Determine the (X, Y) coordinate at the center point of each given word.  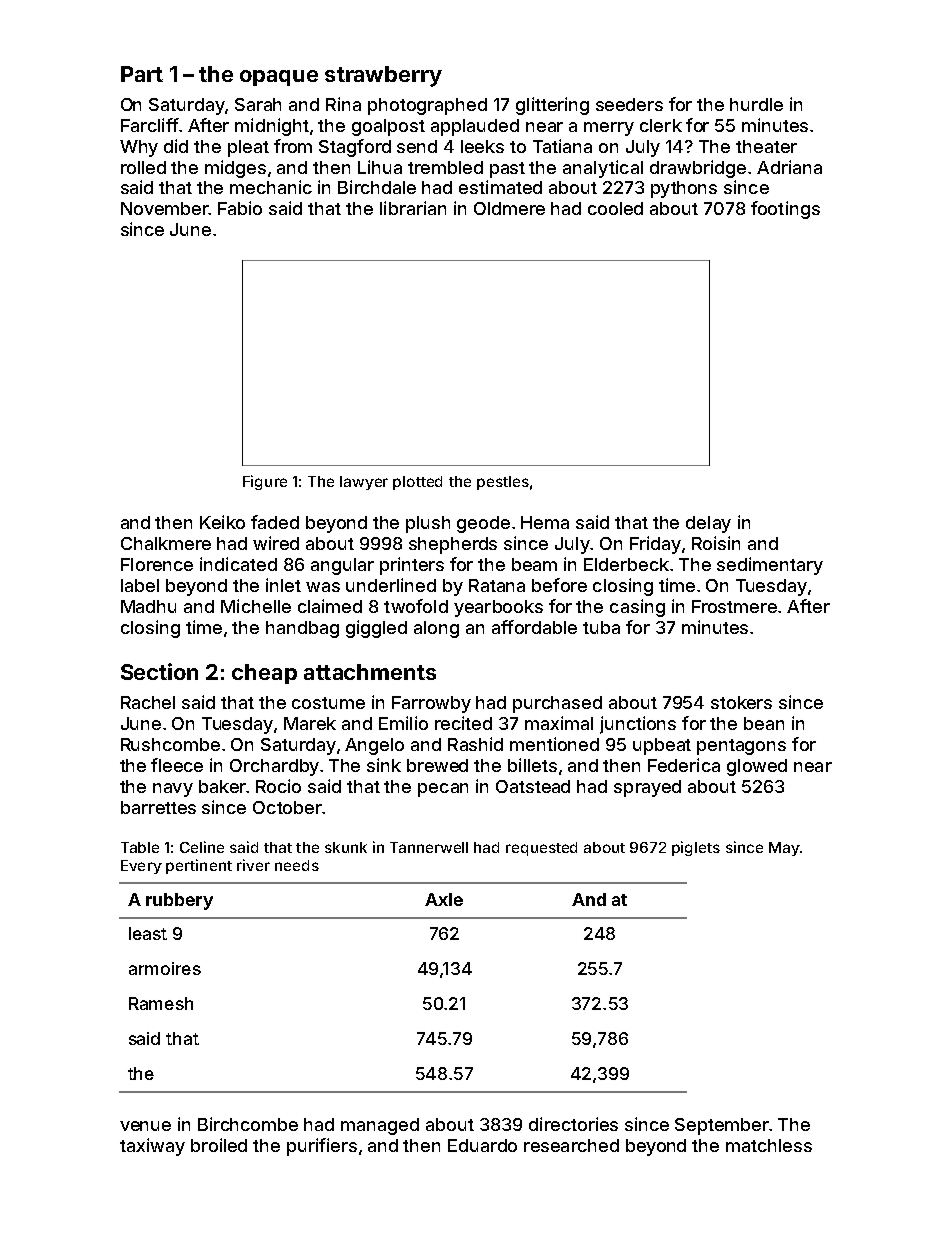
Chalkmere (166, 543)
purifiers (322, 1147)
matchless (769, 1145)
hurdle (756, 104)
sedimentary (770, 566)
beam (534, 564)
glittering (552, 106)
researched (571, 1145)
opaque (279, 78)
